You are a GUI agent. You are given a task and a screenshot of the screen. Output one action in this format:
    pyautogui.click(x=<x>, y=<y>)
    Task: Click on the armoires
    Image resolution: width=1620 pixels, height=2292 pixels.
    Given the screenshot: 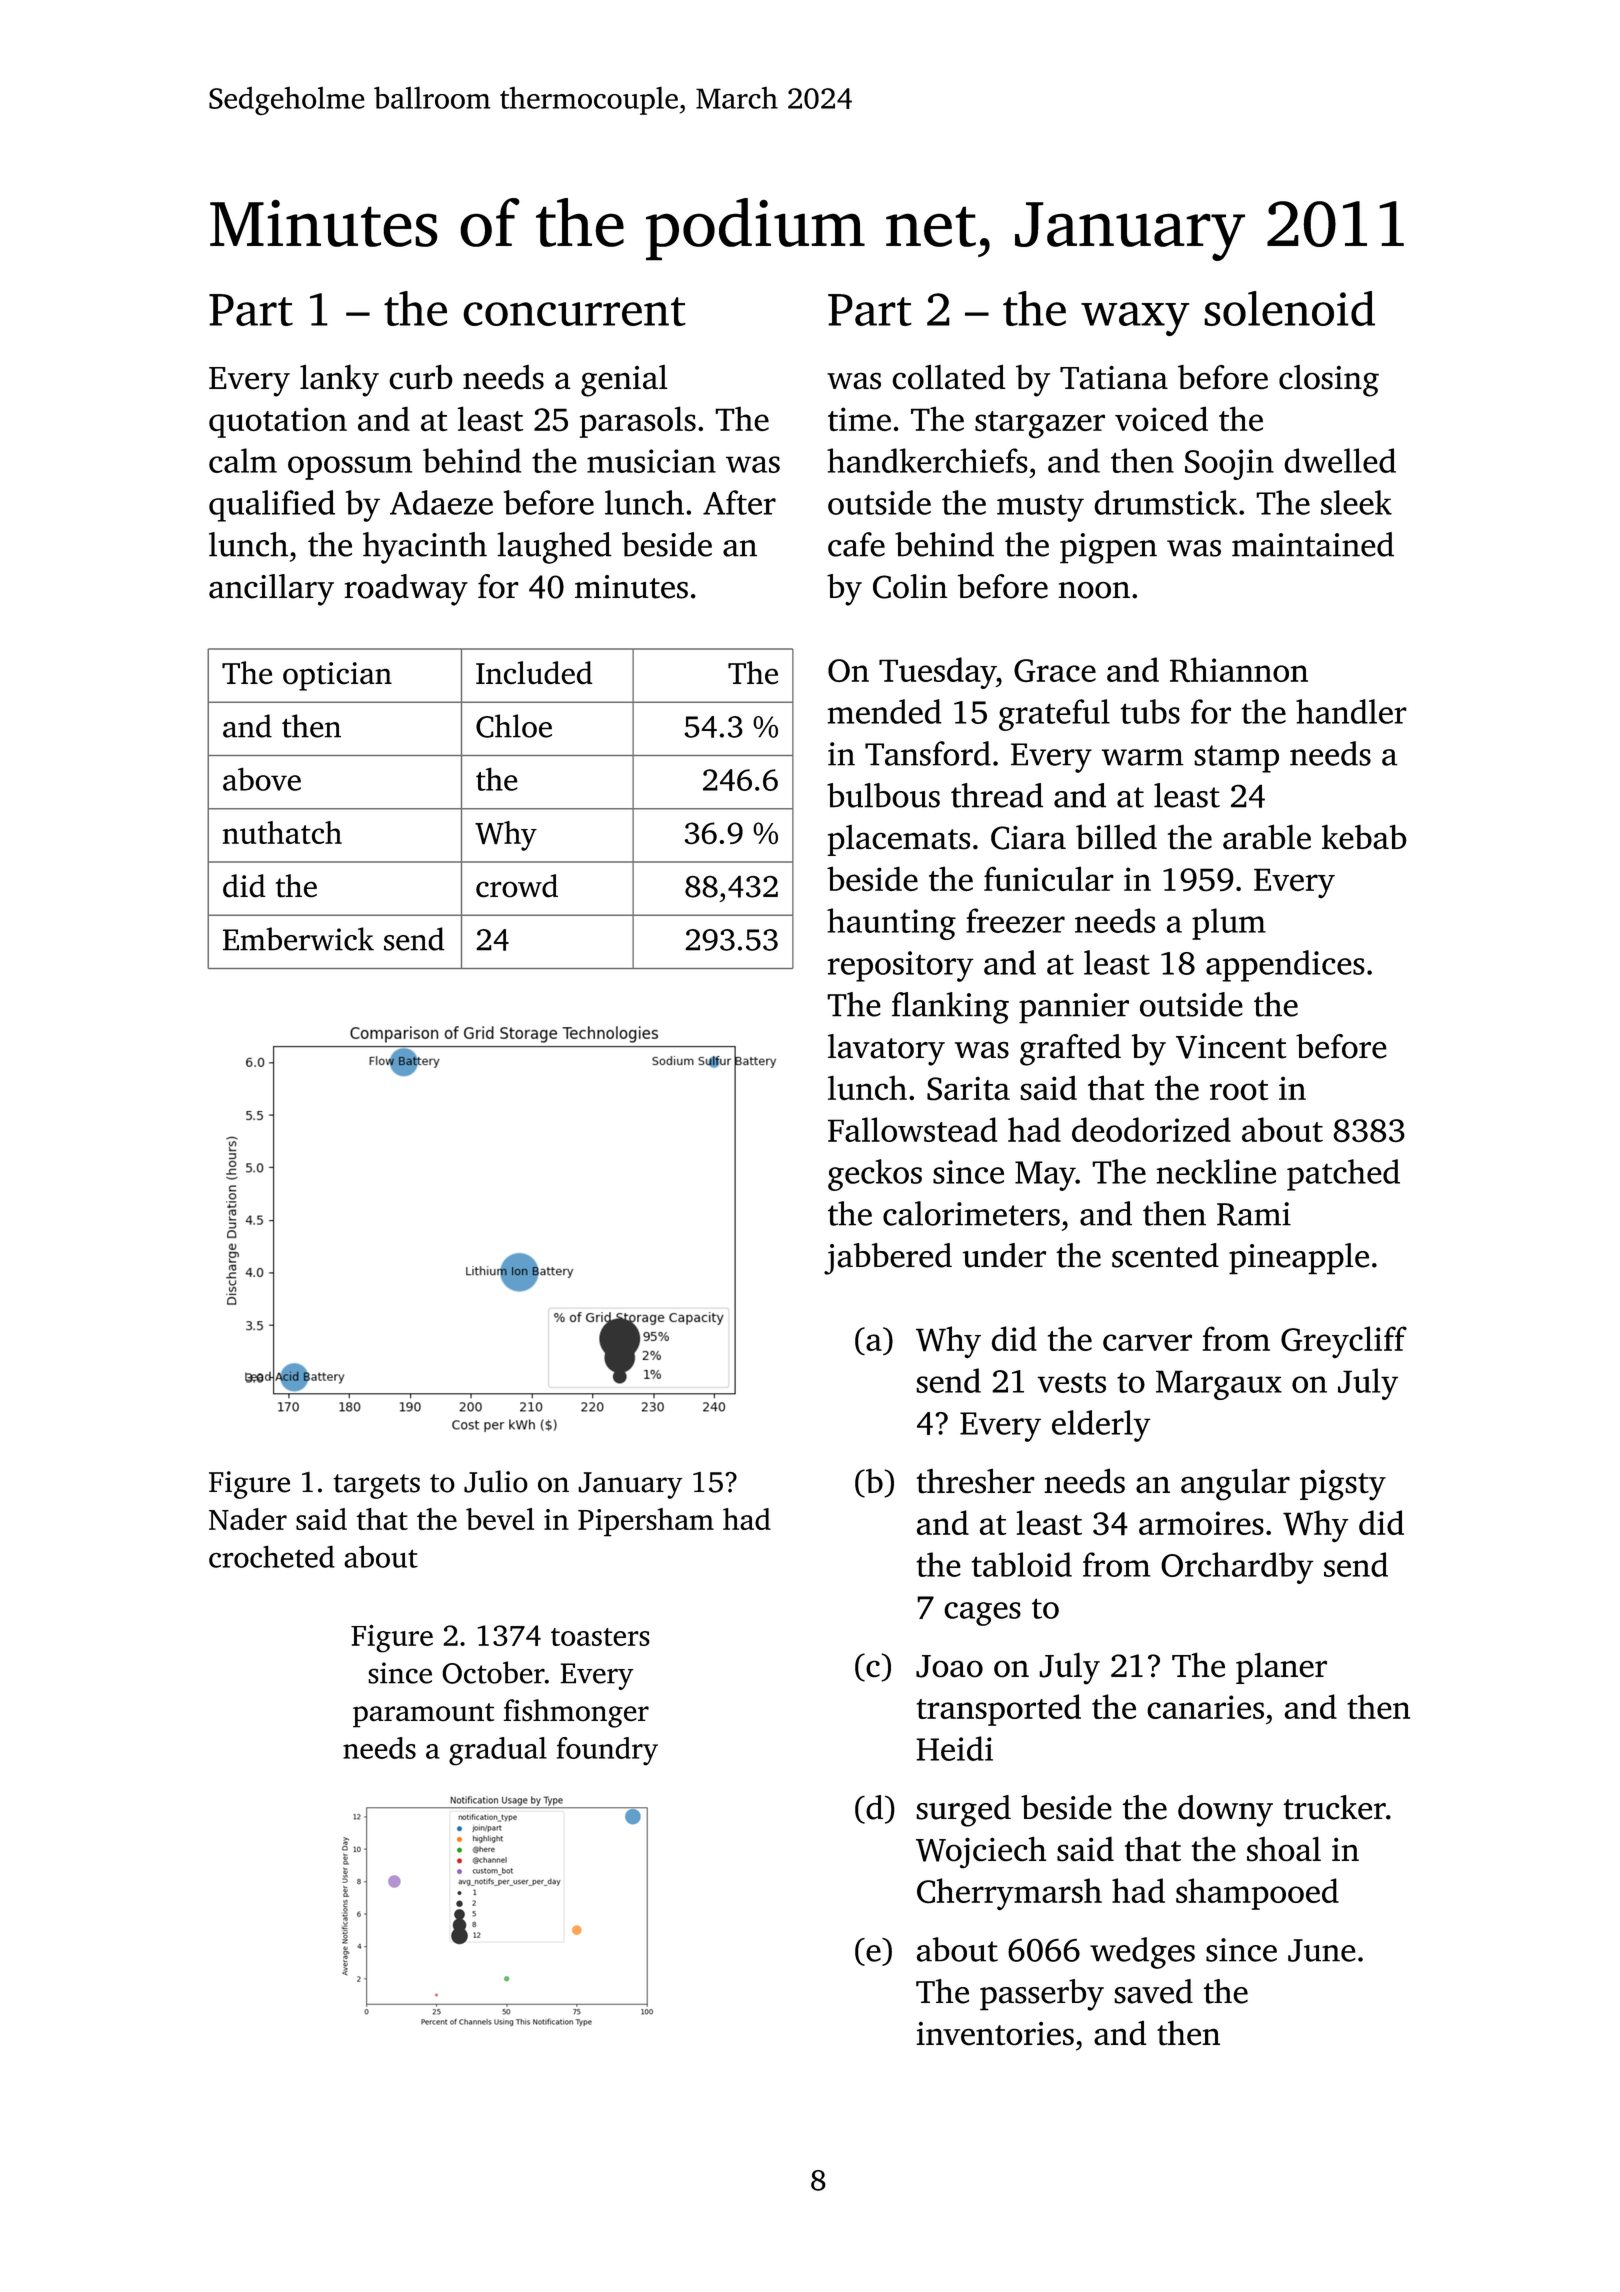 What is the action you would take?
    pyautogui.click(x=1201, y=1523)
